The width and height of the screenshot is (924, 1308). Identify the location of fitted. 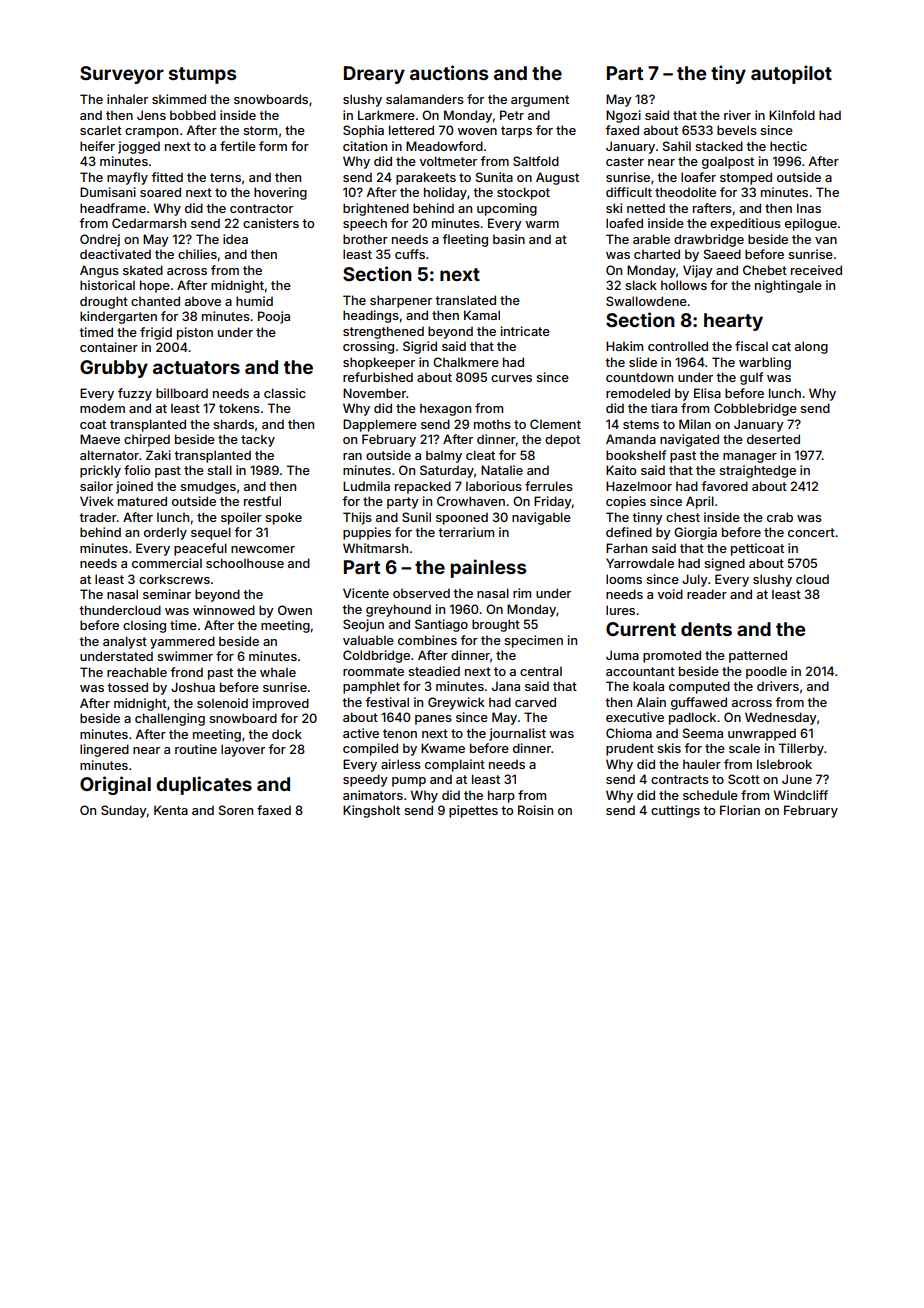
(167, 177).
